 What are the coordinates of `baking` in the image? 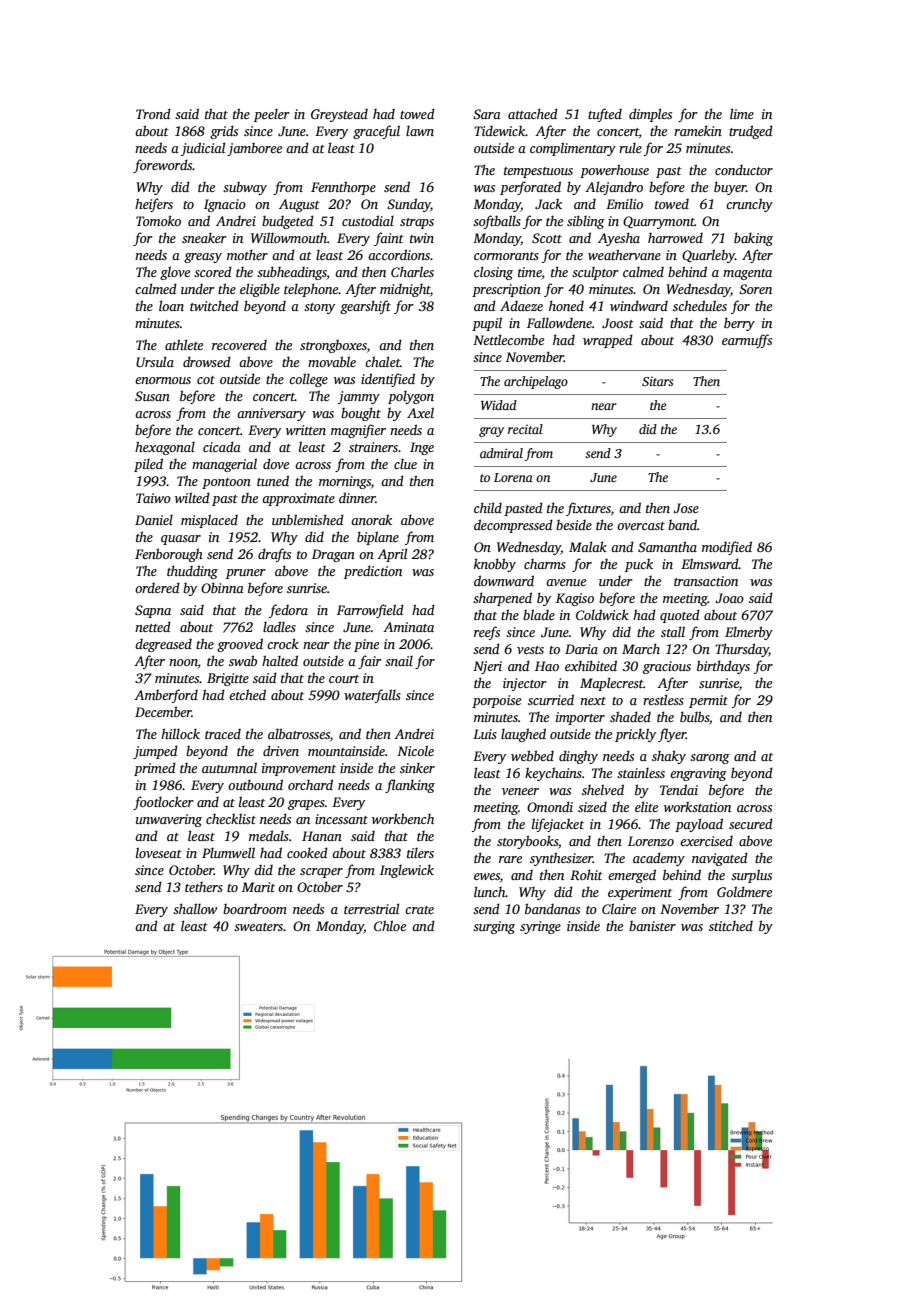 It's located at (753, 239).
